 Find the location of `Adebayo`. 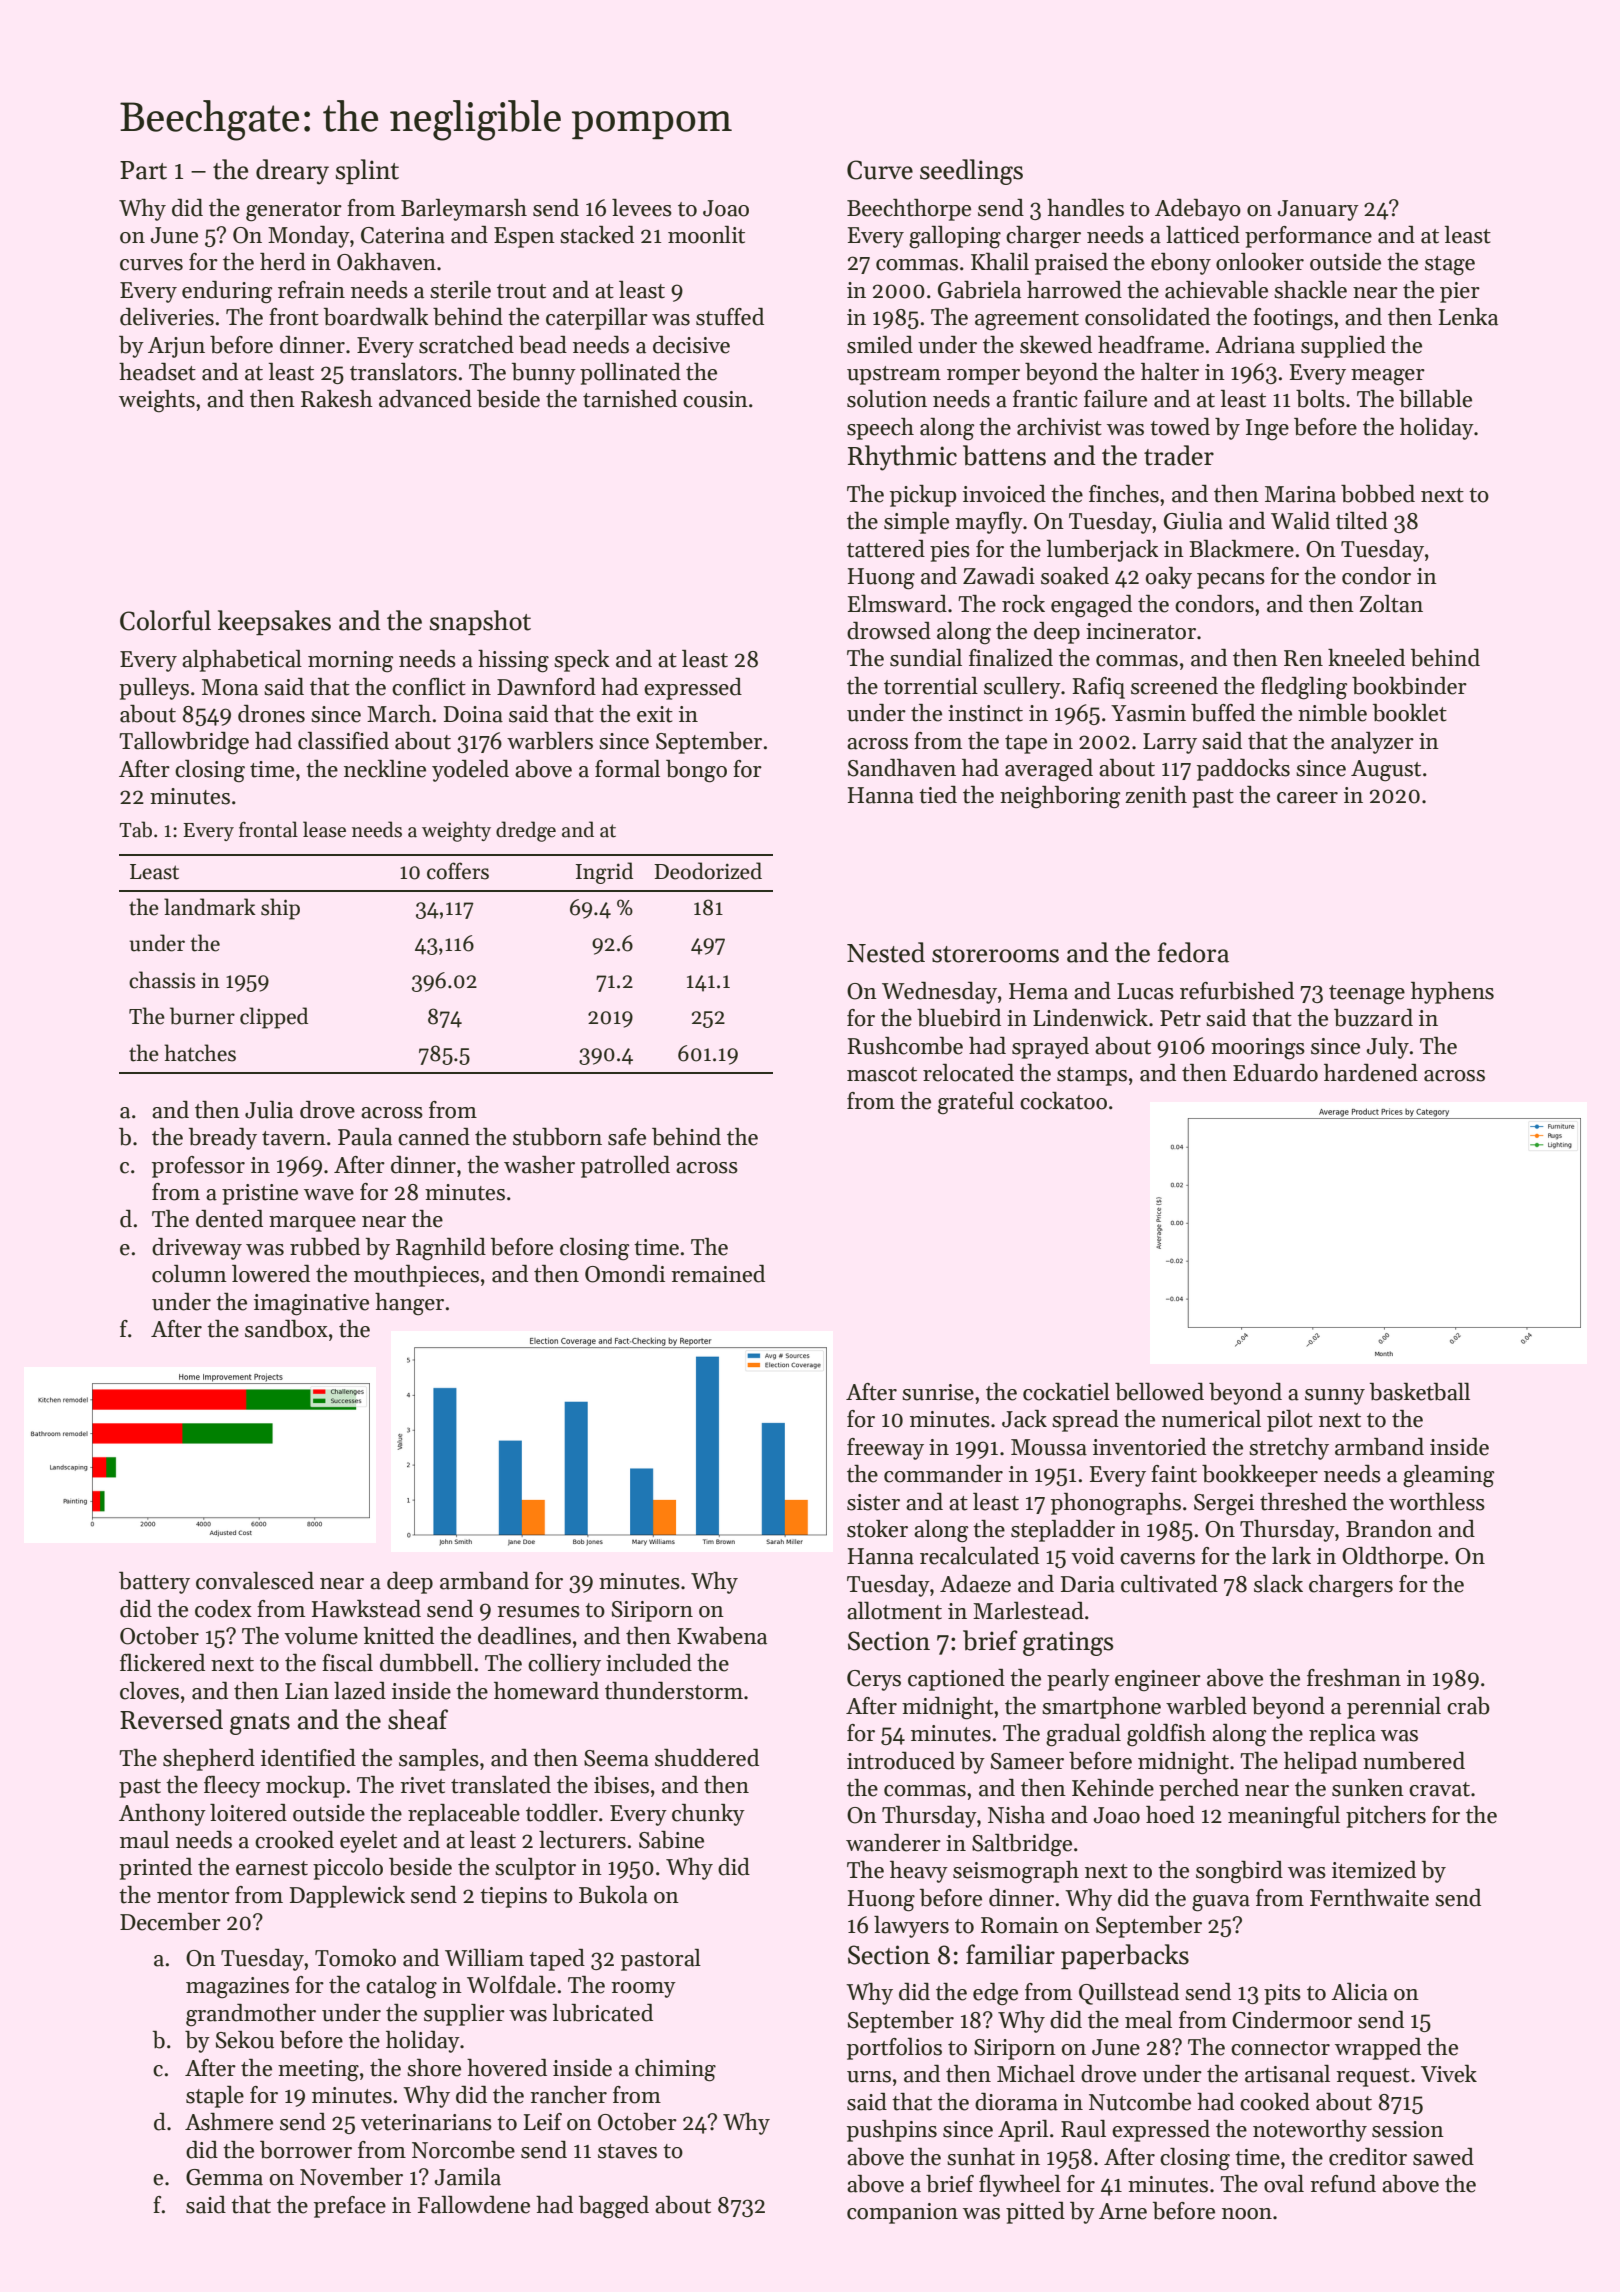

Adebayo is located at coordinates (1198, 210).
